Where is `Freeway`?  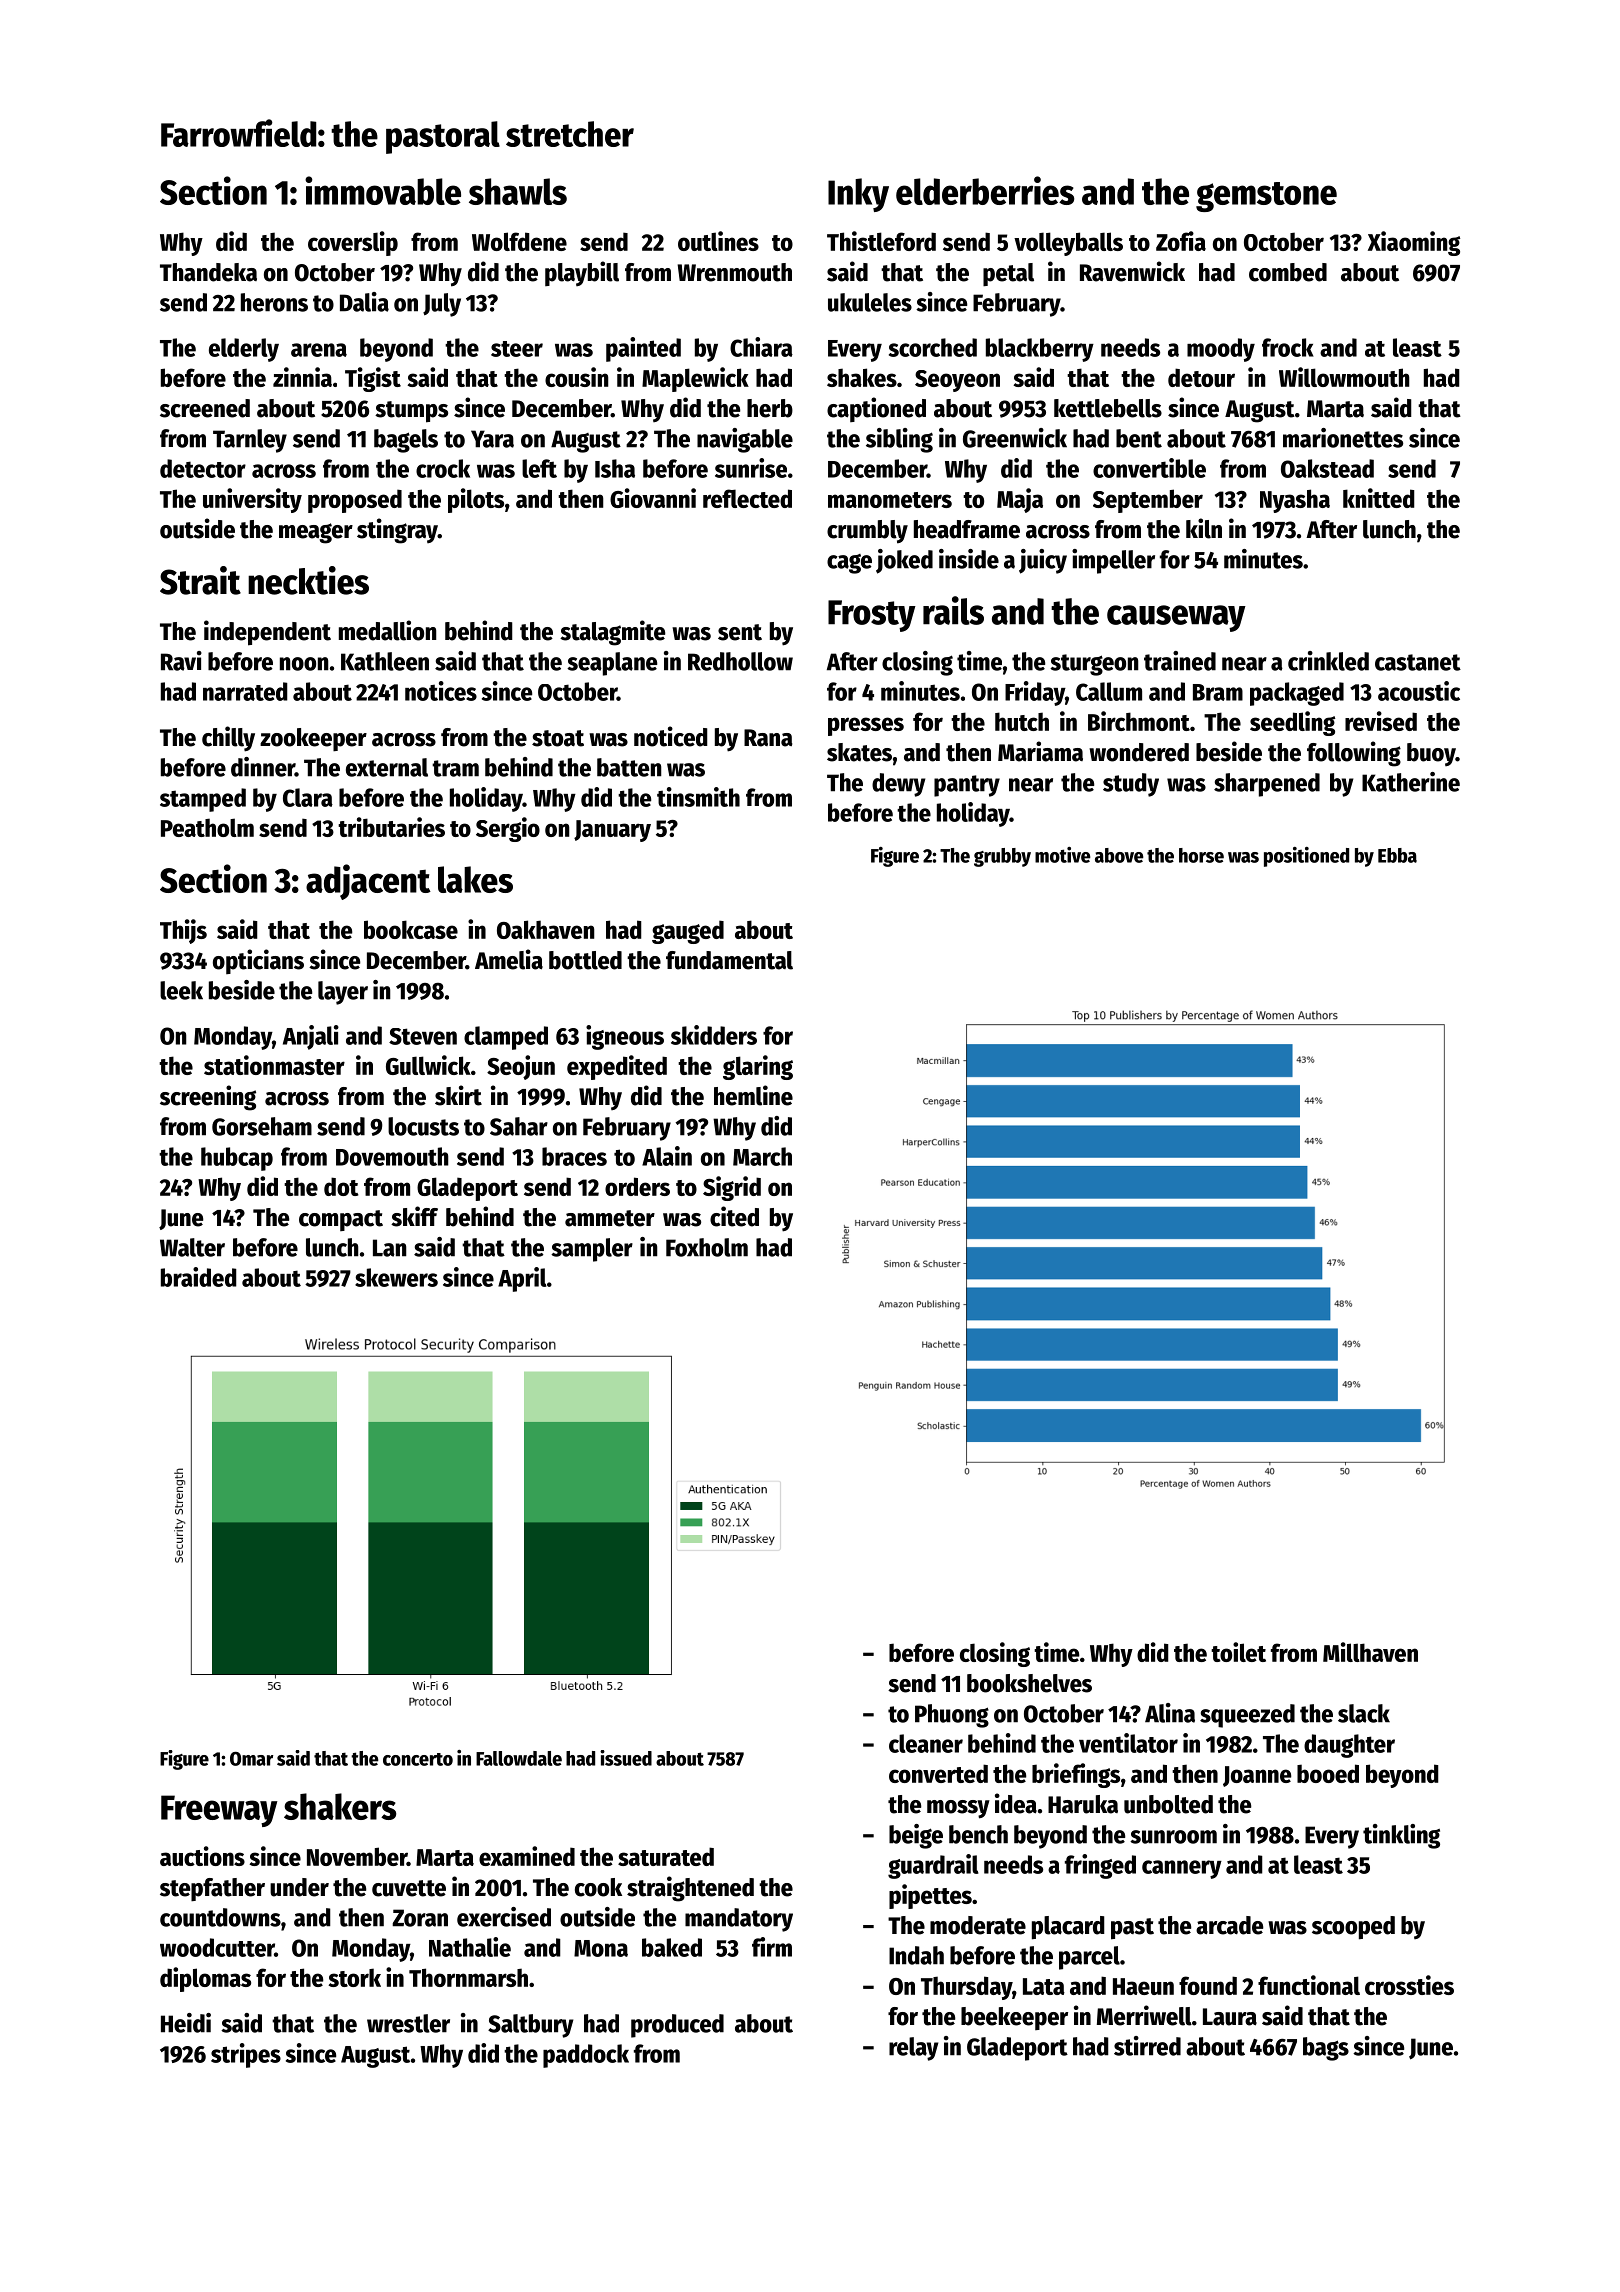
Freeway is located at coordinates (219, 1811).
